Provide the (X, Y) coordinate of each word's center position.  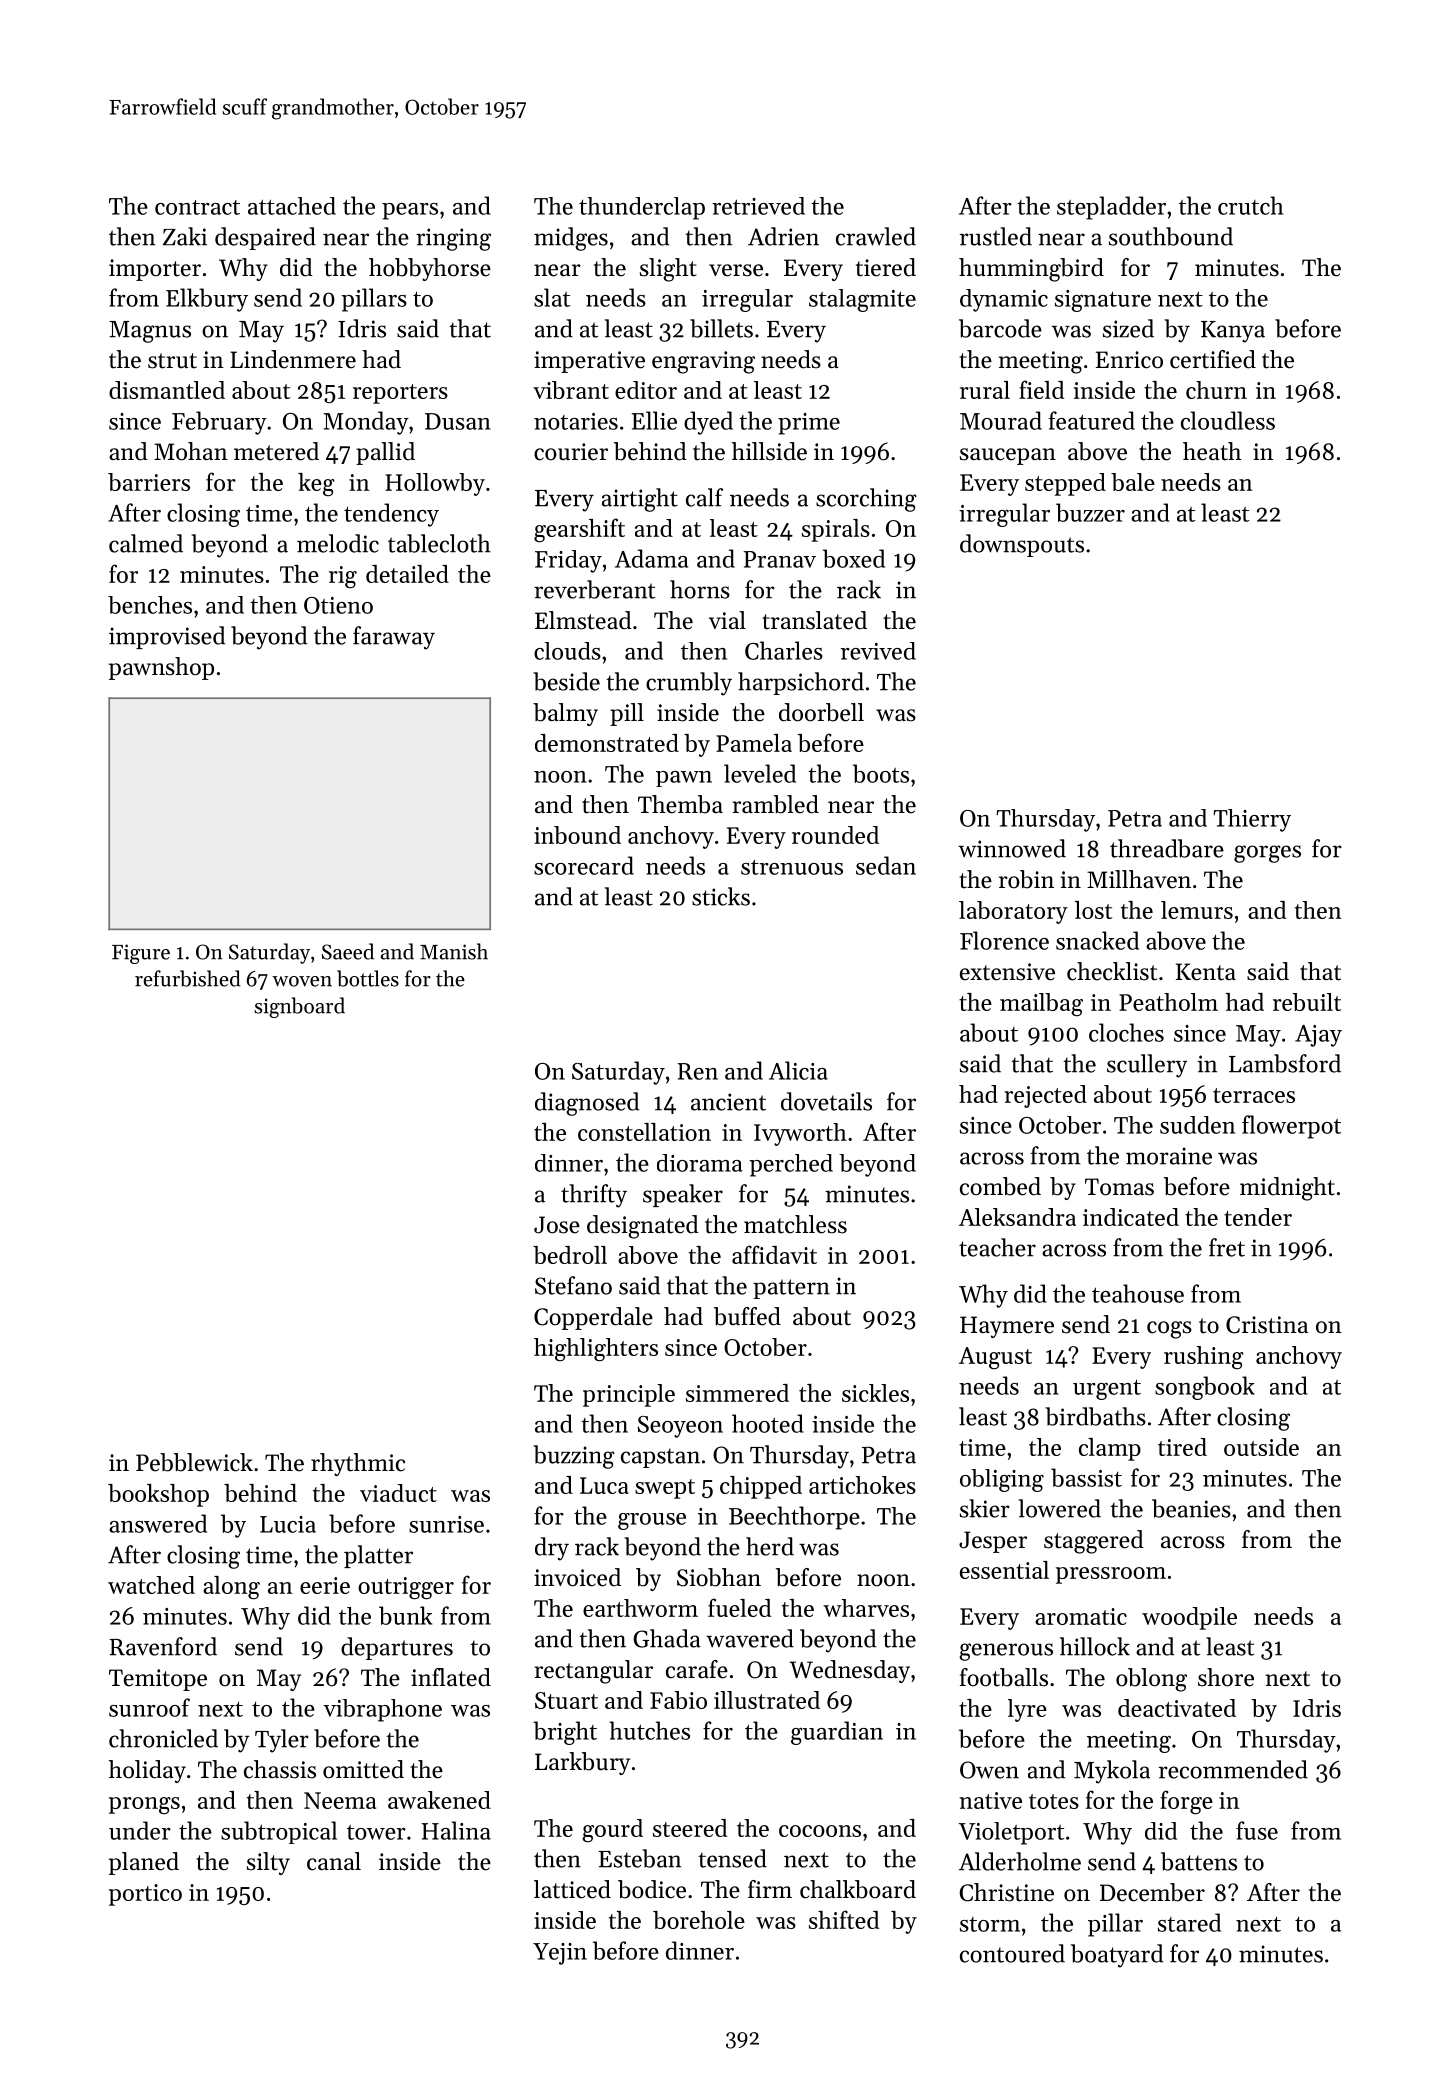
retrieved (758, 206)
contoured (1012, 1953)
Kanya (1233, 332)
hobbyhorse (430, 269)
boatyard (1117, 1956)
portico (145, 1895)
